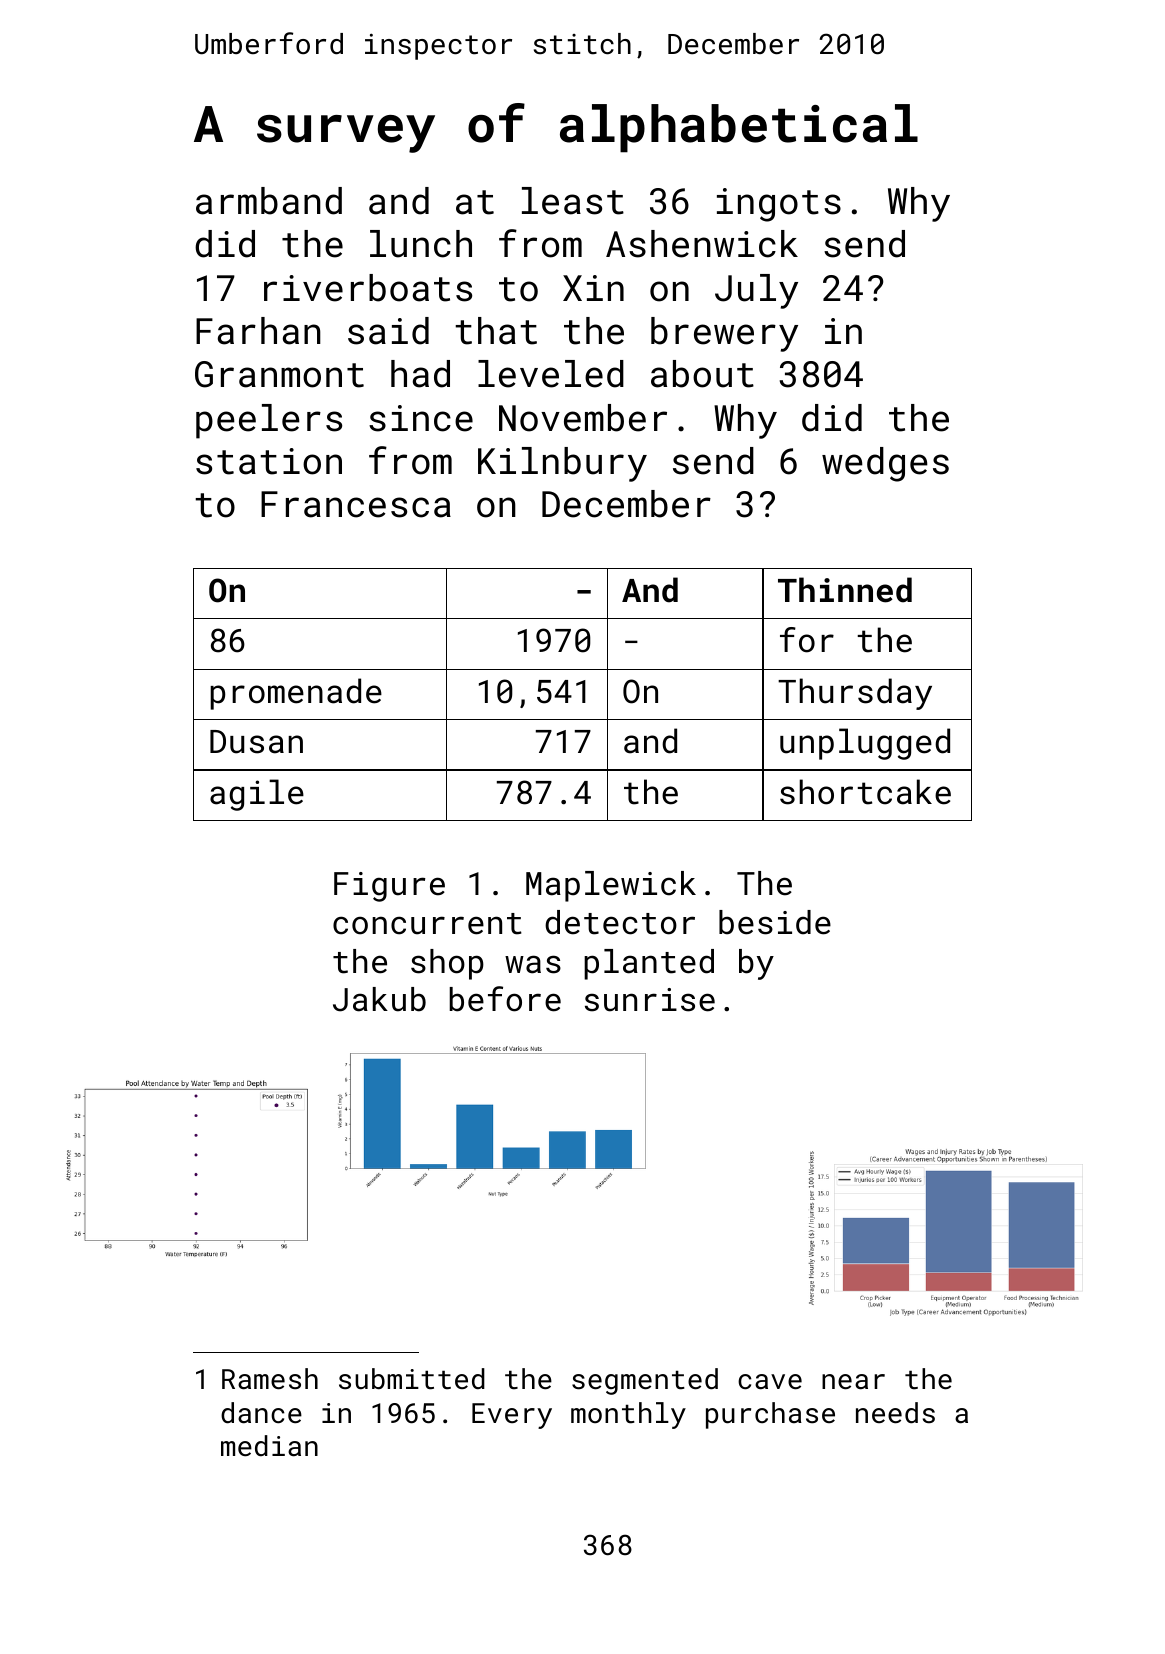 This screenshot has width=1165, height=1654. I want to click on station, so click(269, 461).
